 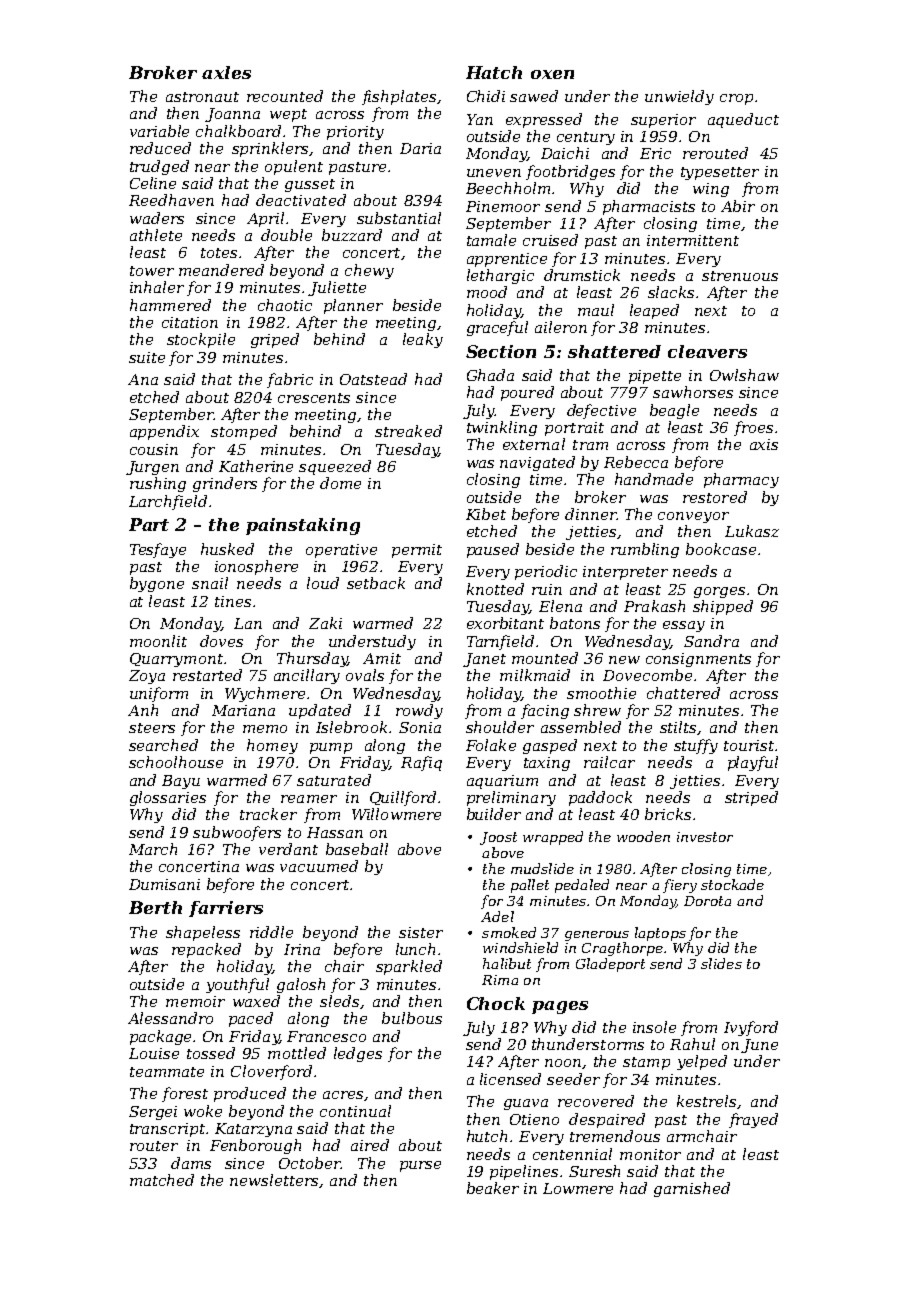 What do you see at coordinates (550, 240) in the page?
I see `cruised` at bounding box center [550, 240].
